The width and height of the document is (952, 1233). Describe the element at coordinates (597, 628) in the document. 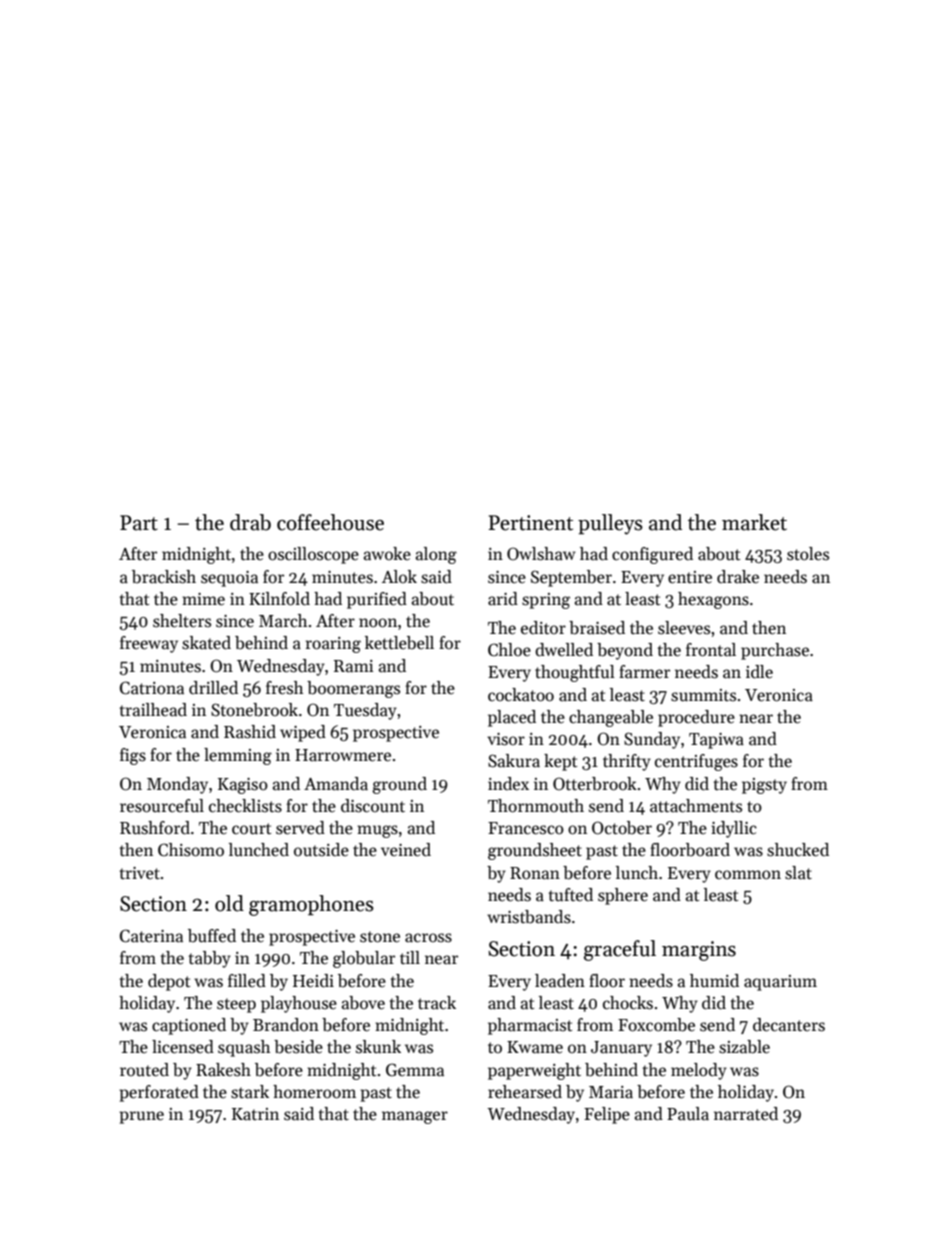

I see `braised` at that location.
